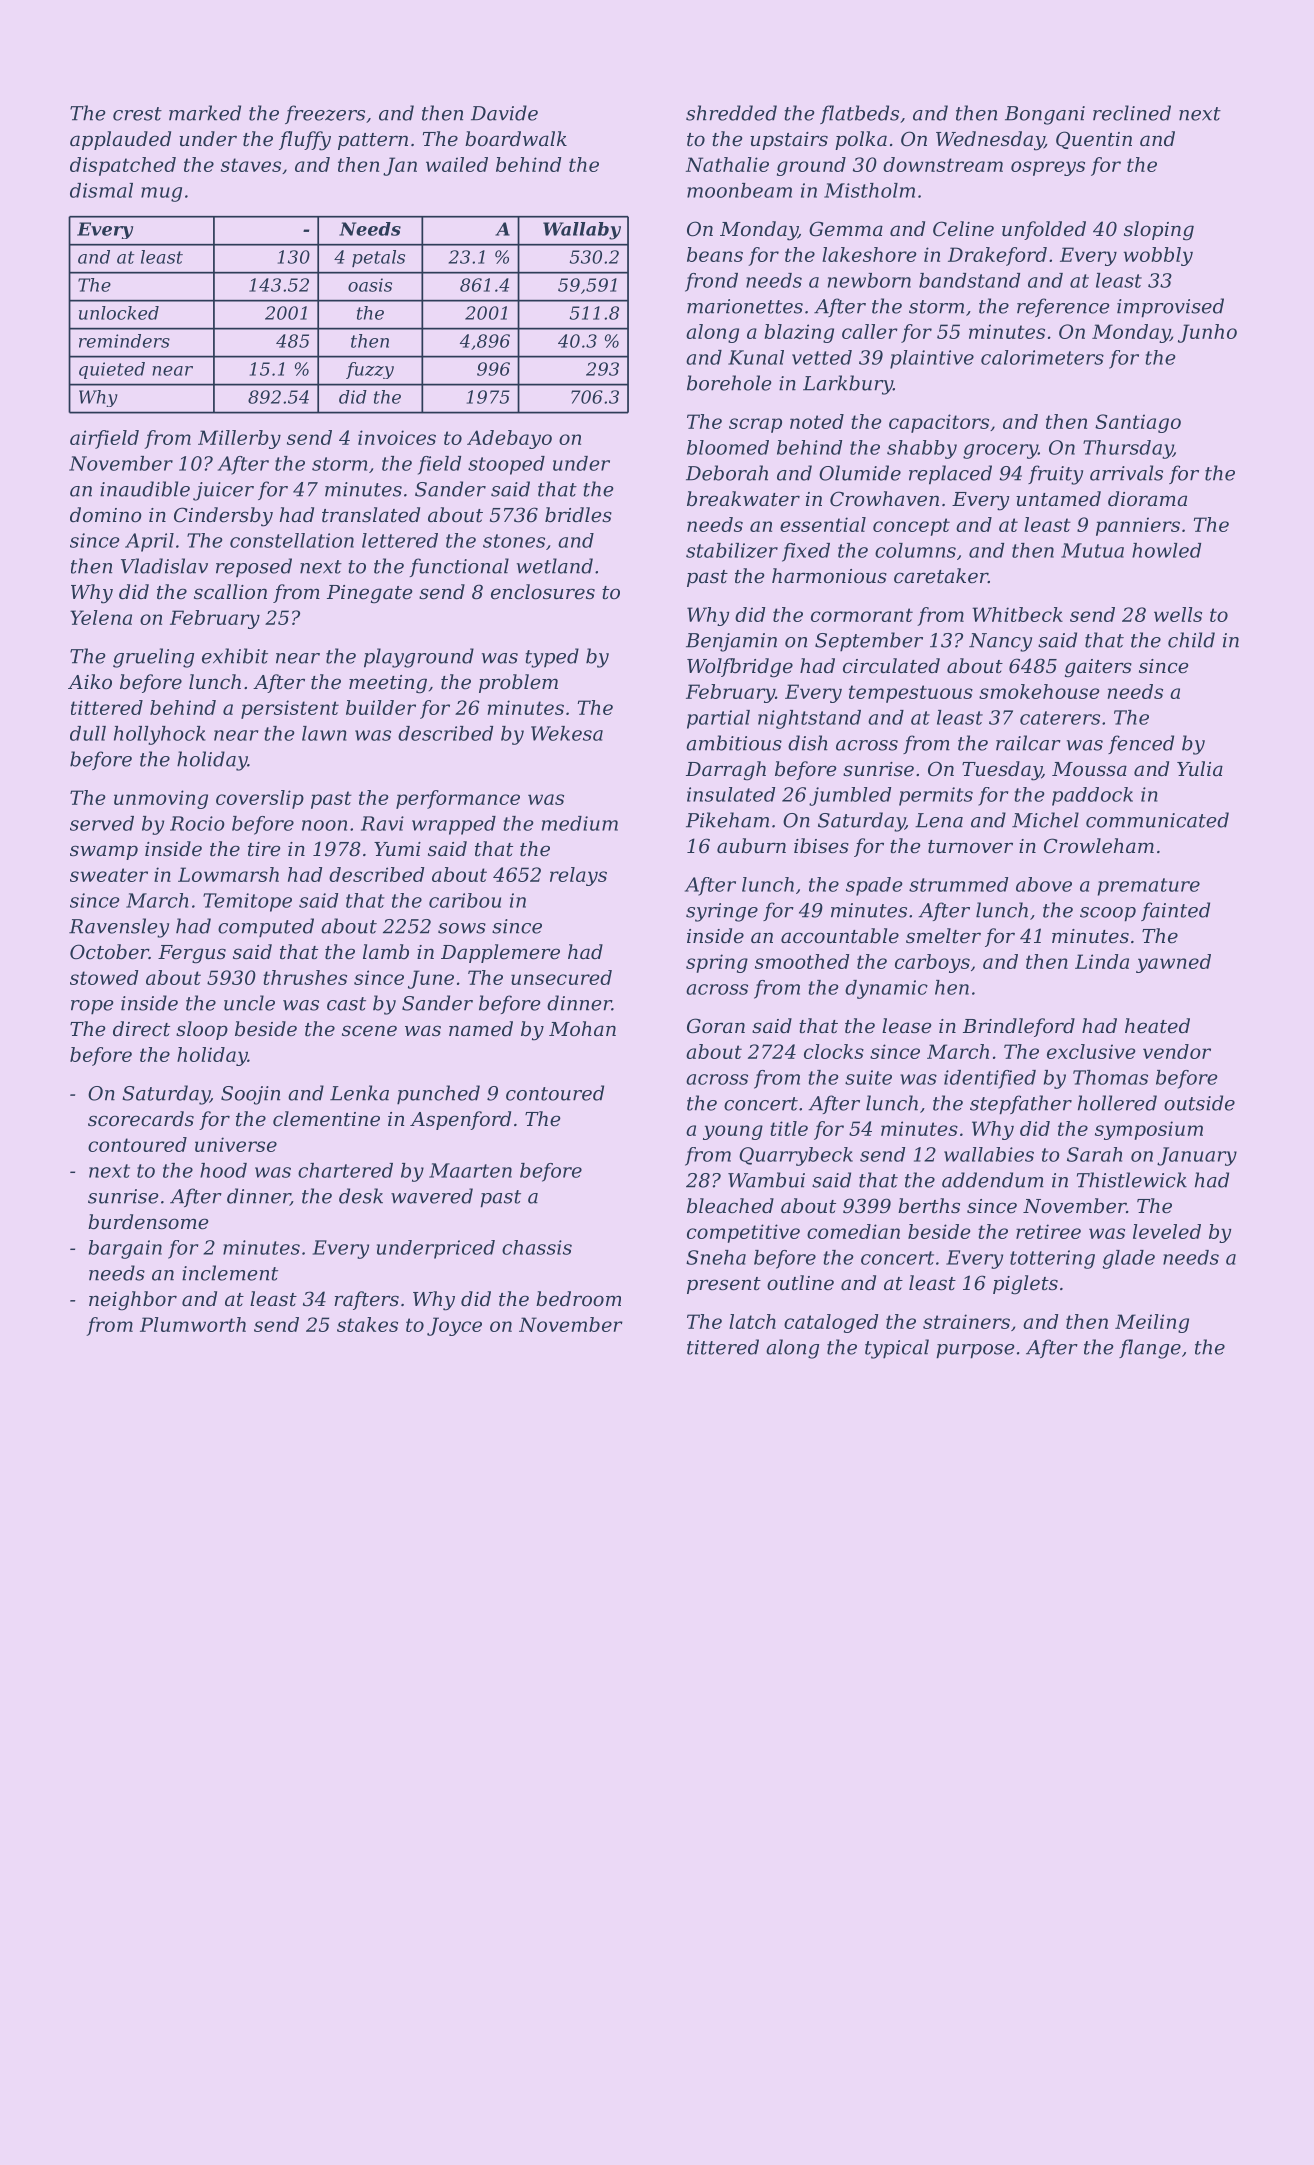 This document has height=2165, width=1314. Describe the element at coordinates (249, 1003) in the document. I see `uncle` at that location.
